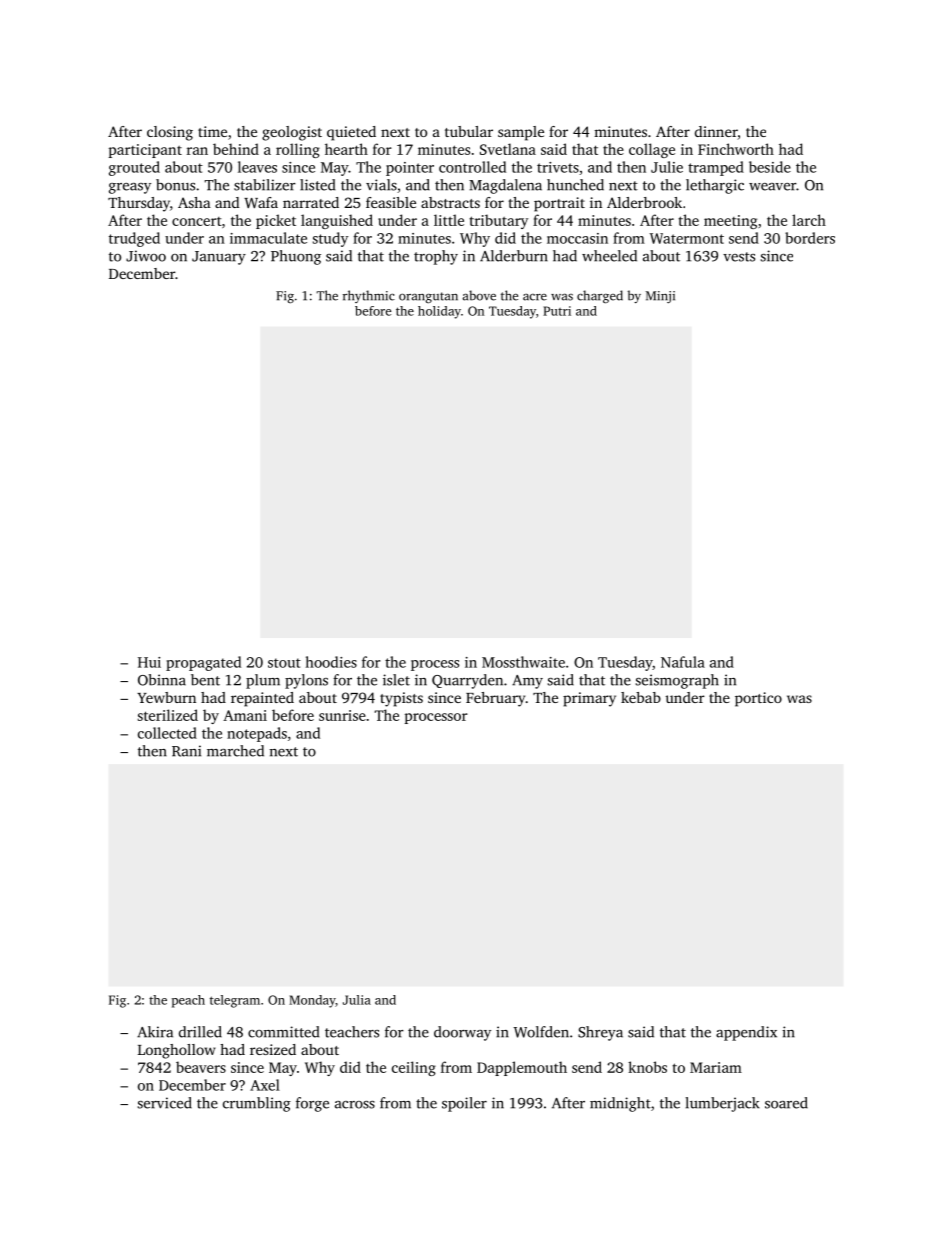 Image resolution: width=952 pixels, height=1233 pixels. What do you see at coordinates (620, 1104) in the screenshot?
I see `midnight` at bounding box center [620, 1104].
